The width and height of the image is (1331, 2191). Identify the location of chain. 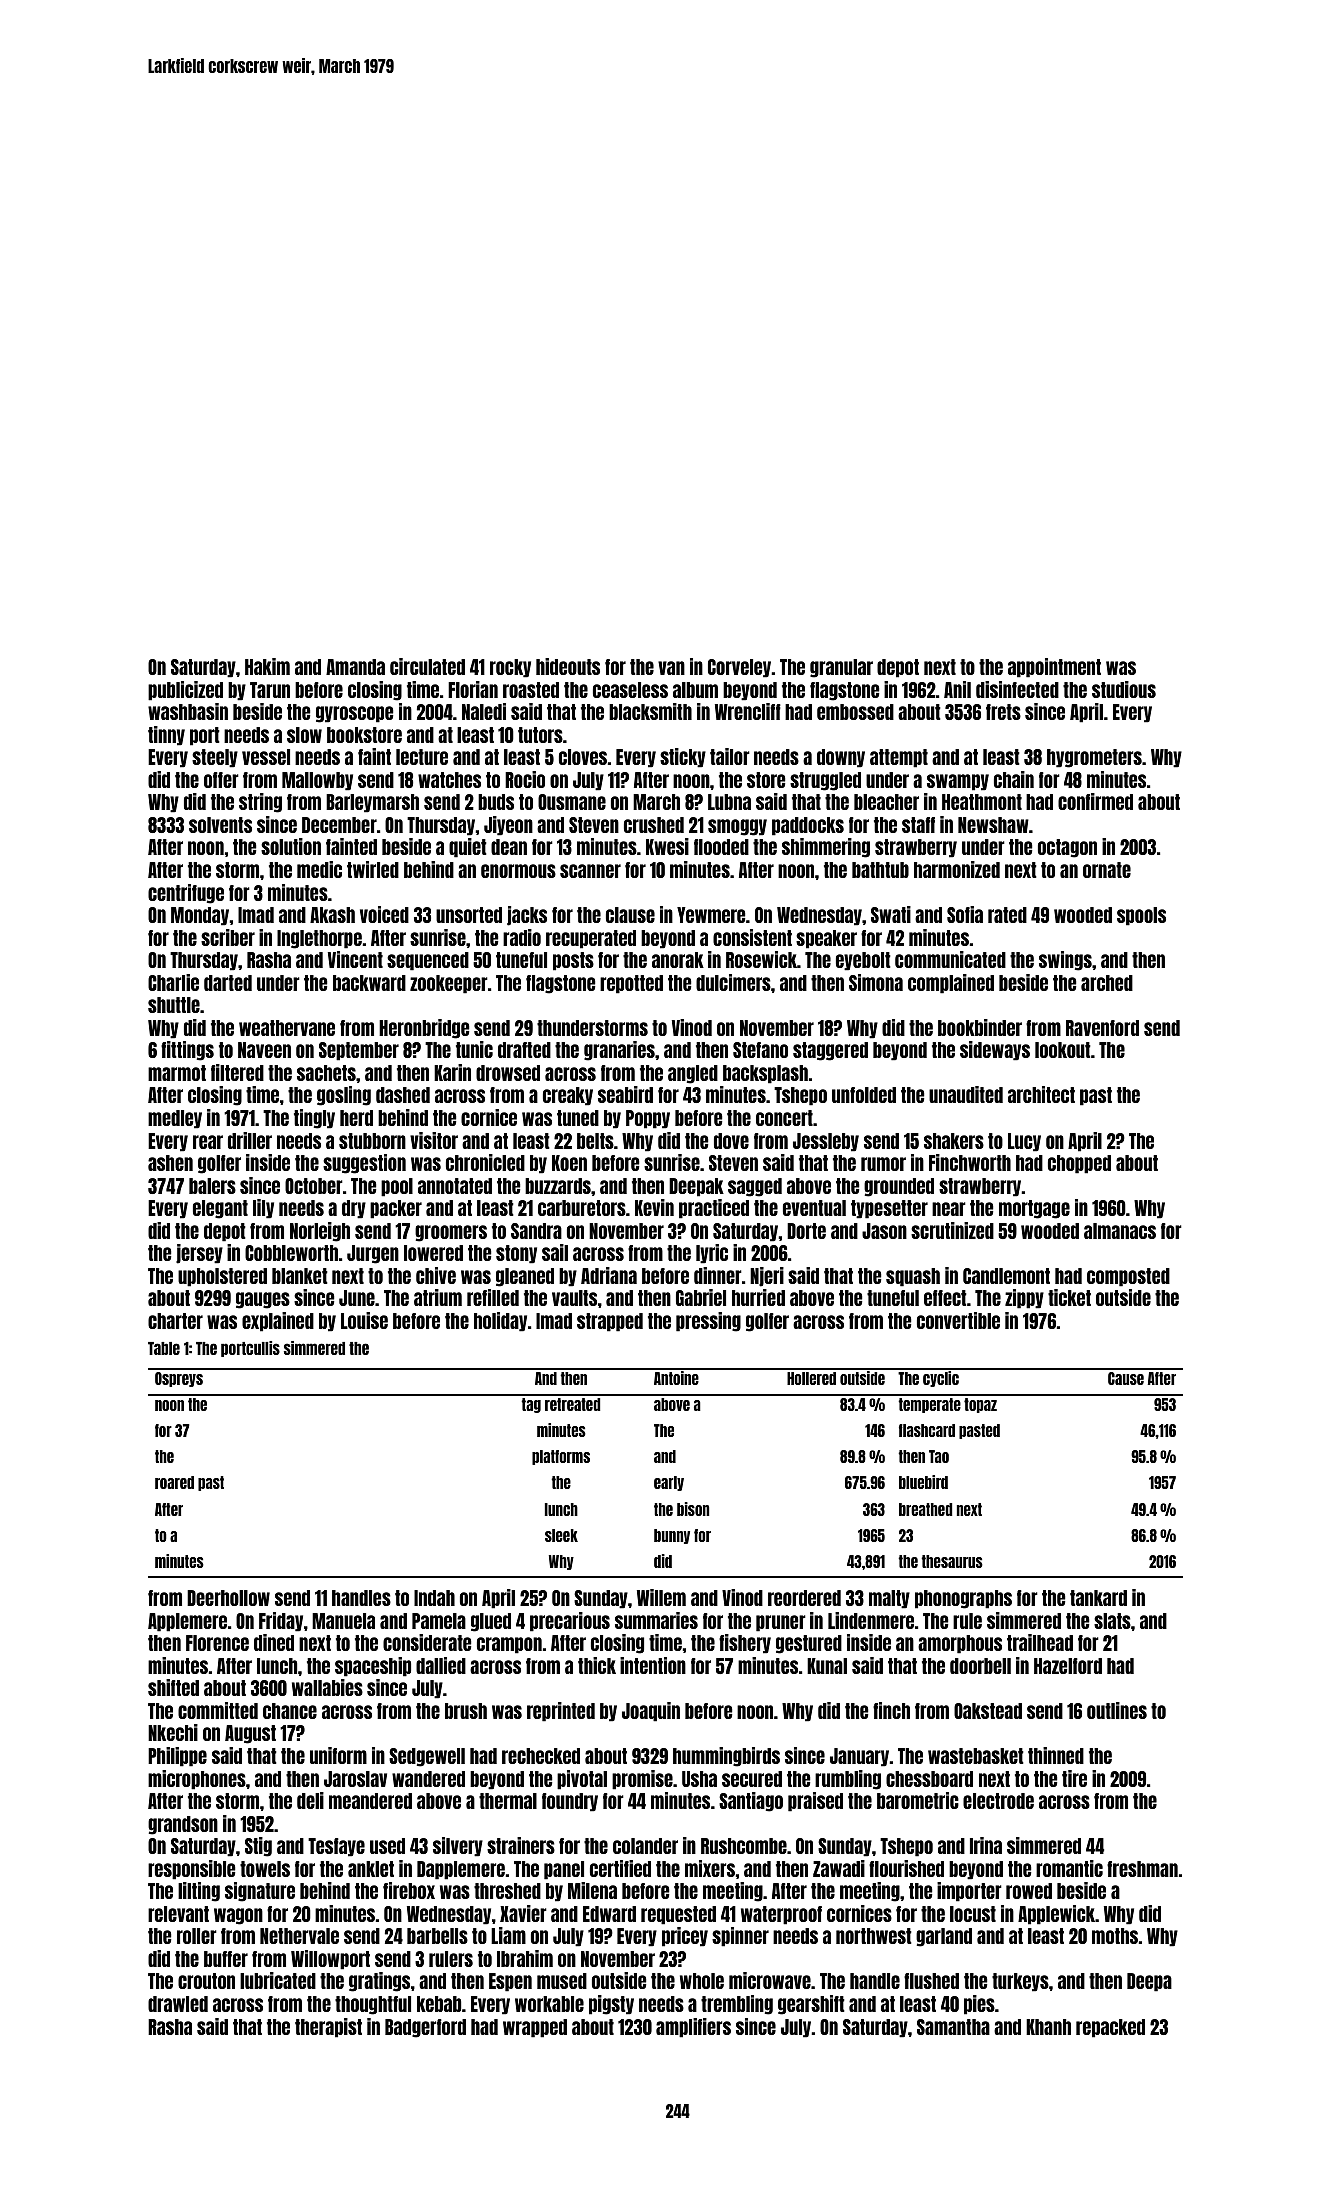
(1014, 779).
